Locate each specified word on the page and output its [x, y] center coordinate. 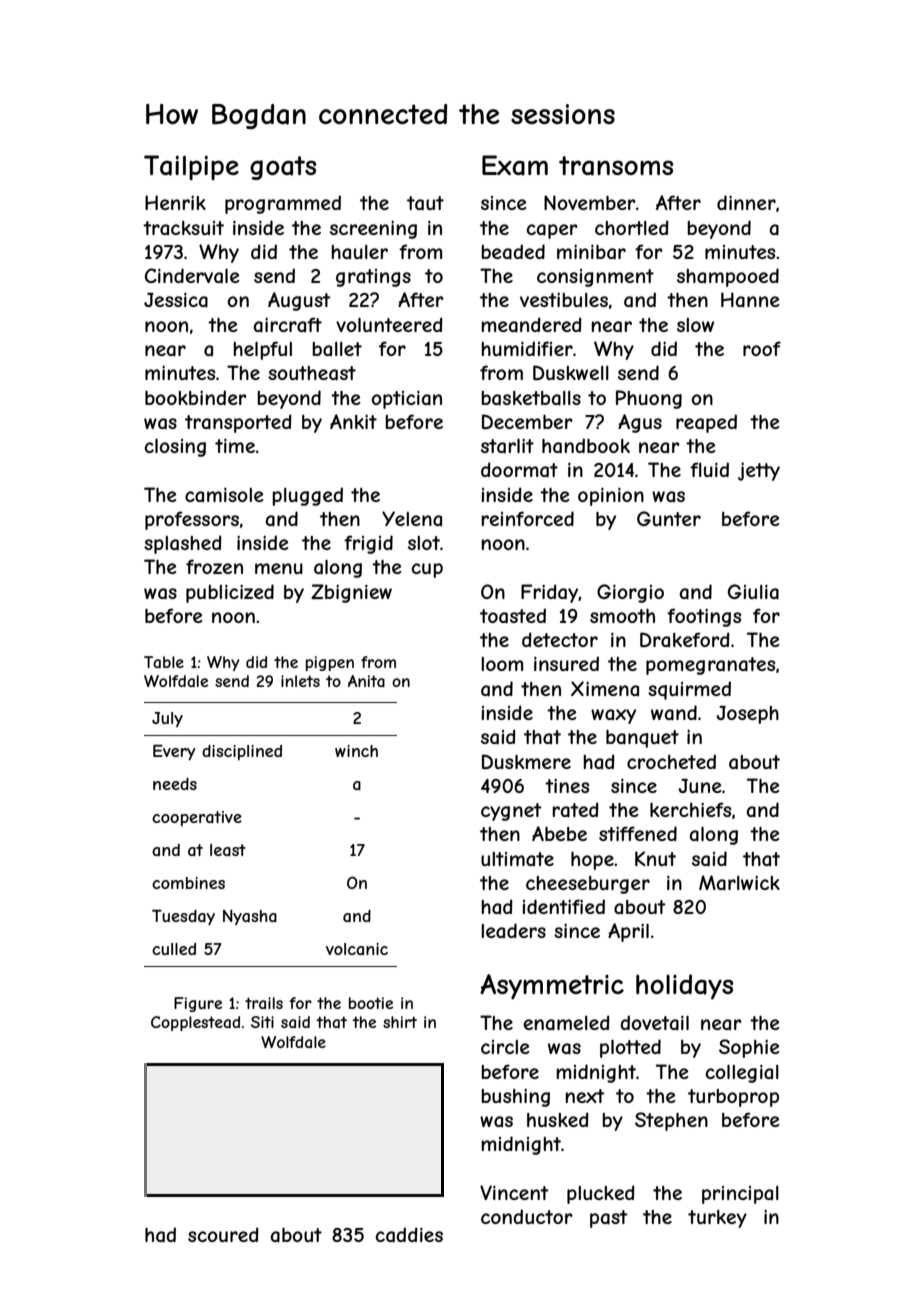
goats [283, 168]
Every [174, 752]
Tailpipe [191, 167]
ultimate [517, 859]
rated [575, 810]
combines [188, 883]
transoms [616, 166]
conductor [527, 1216]
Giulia [753, 592]
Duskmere [526, 762]
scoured [223, 1234]
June [700, 786]
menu [279, 568]
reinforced [527, 518]
